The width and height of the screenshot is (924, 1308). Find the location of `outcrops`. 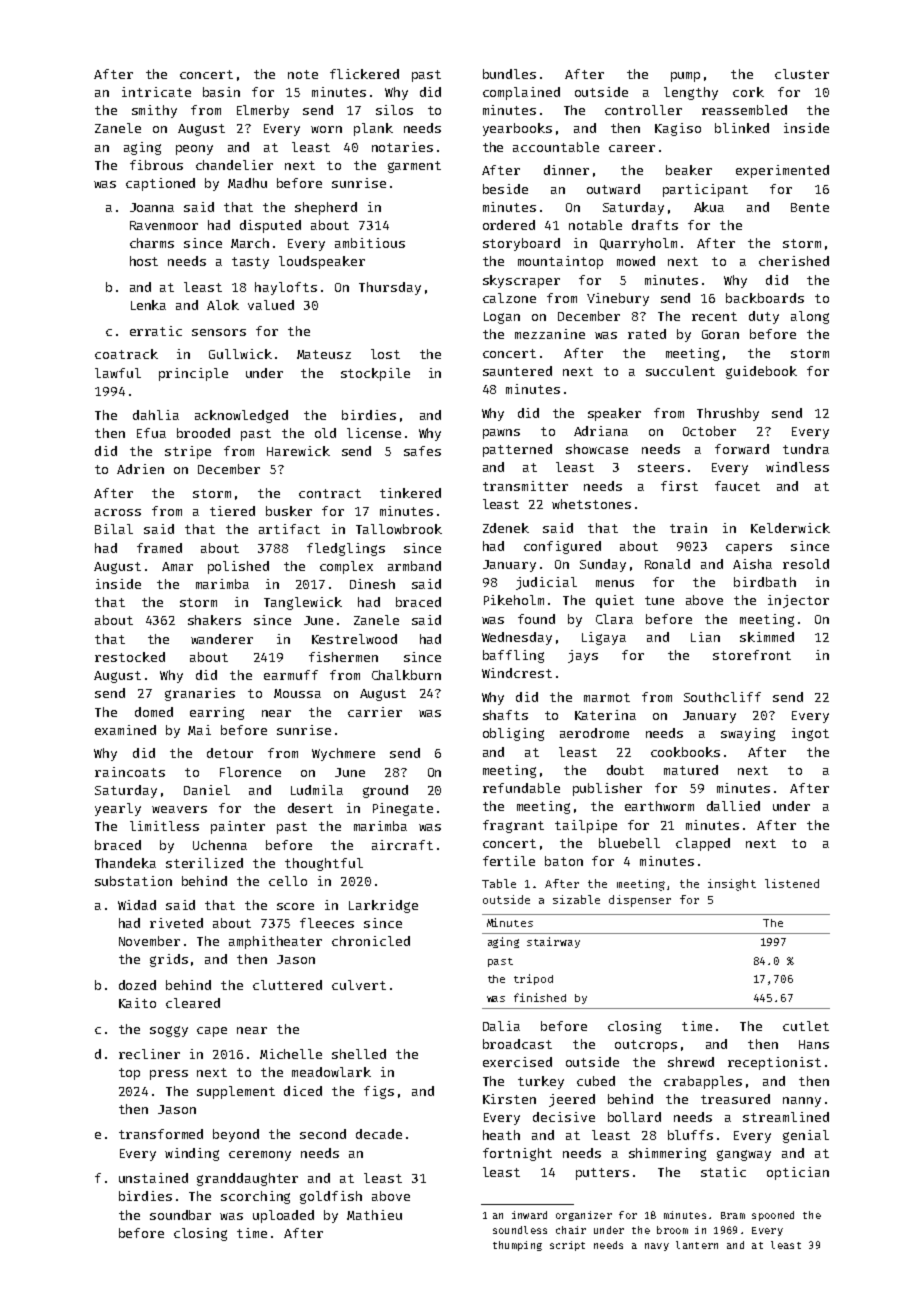

outcrops is located at coordinates (646, 1046).
